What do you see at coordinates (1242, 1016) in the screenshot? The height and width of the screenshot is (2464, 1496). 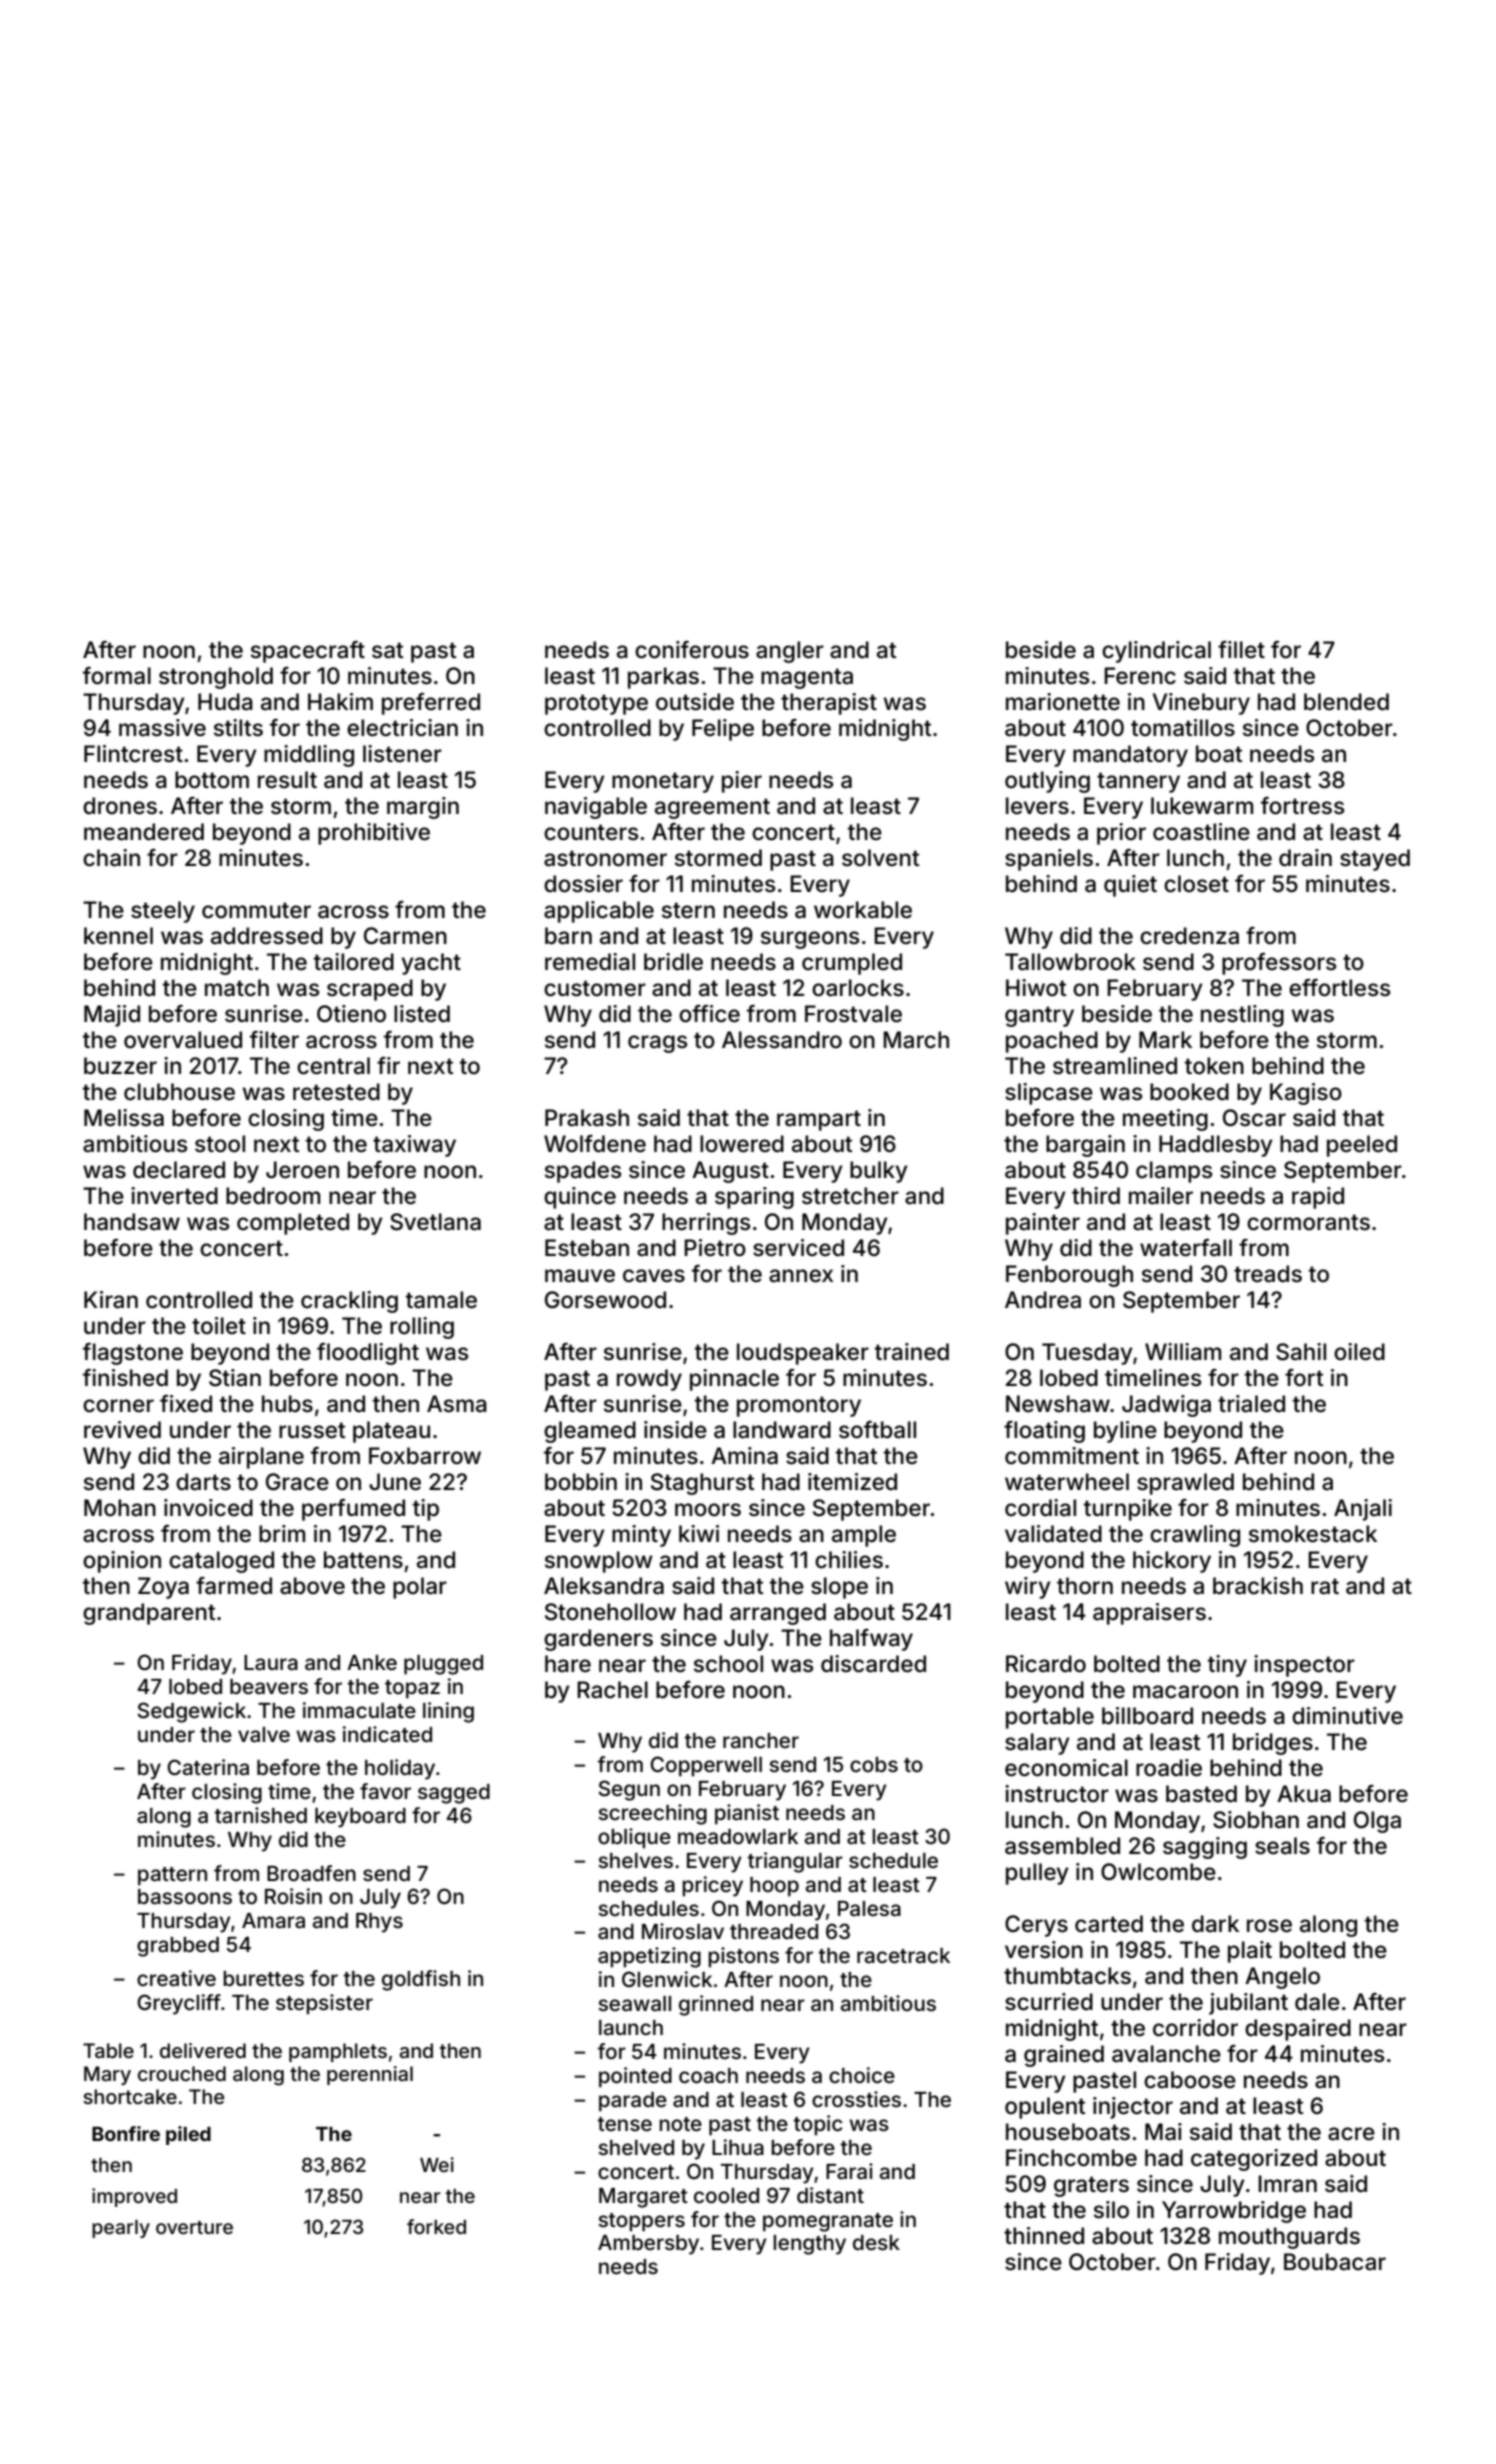 I see `nestling` at bounding box center [1242, 1016].
